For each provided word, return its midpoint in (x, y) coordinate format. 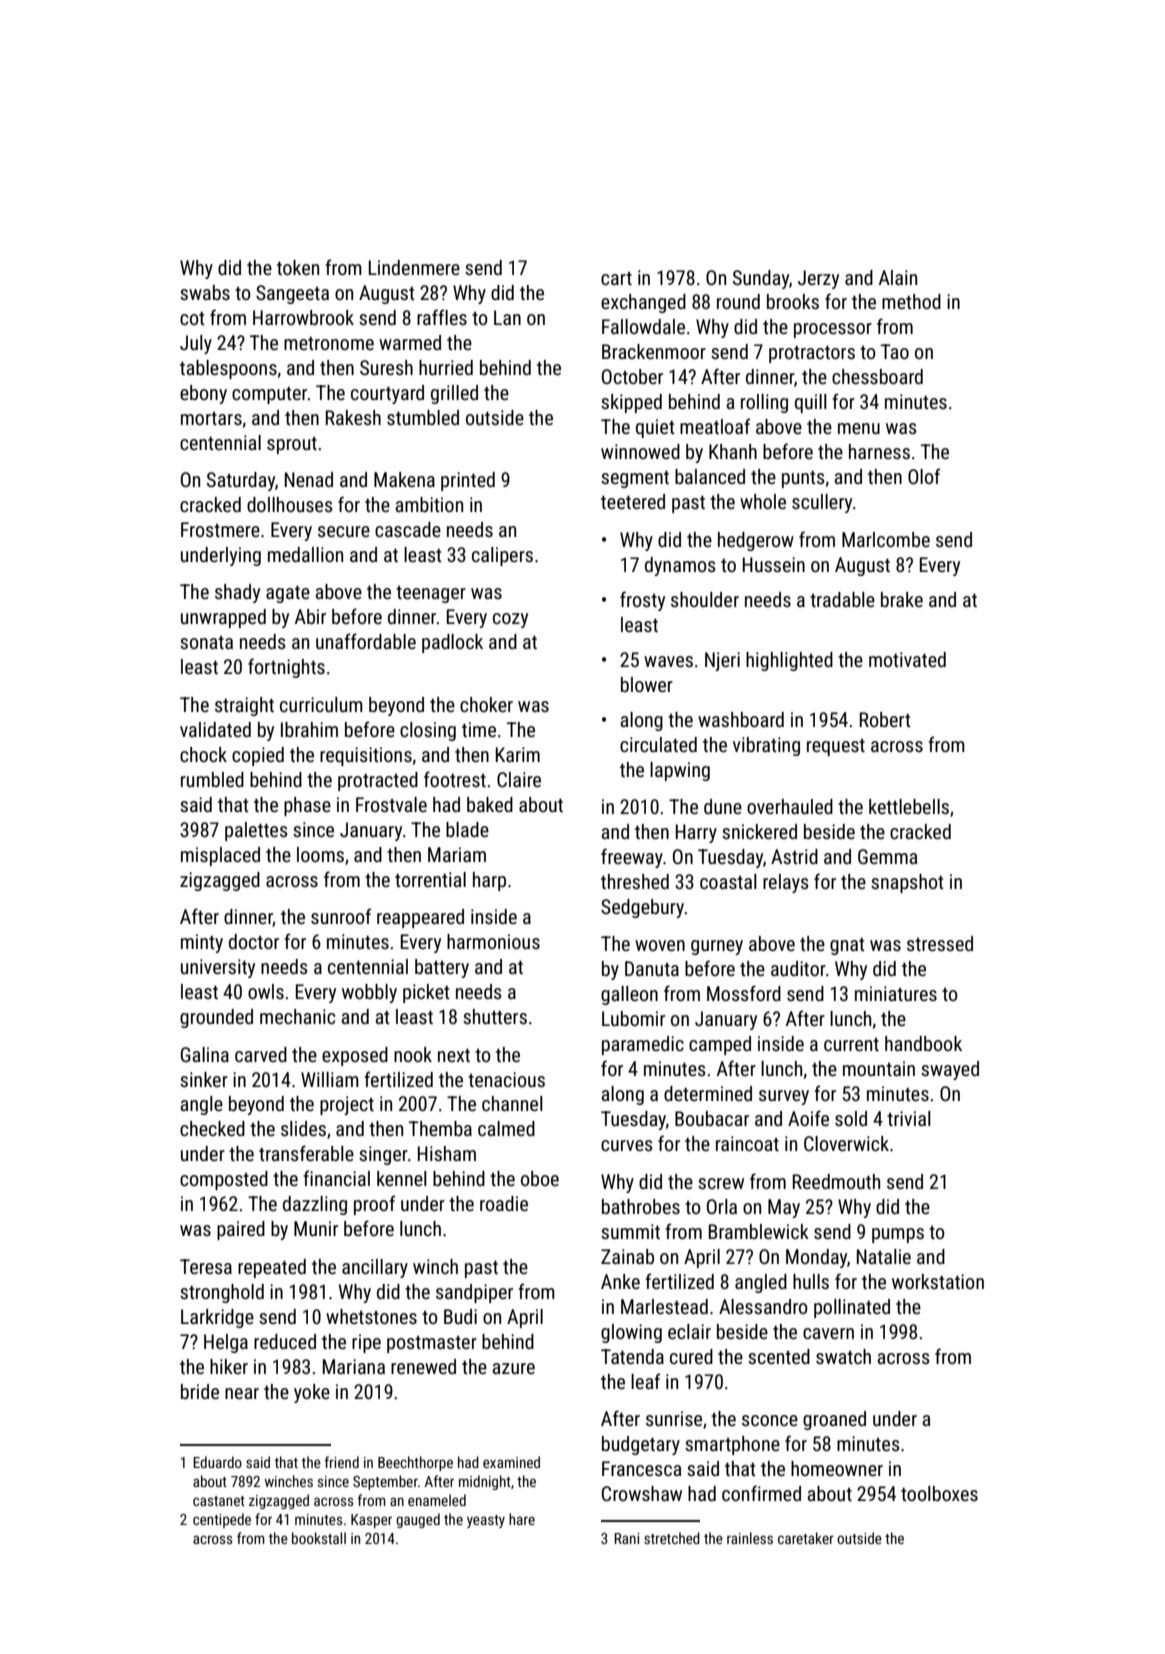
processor (833, 330)
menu (859, 428)
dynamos (680, 566)
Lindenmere (414, 267)
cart (616, 278)
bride (200, 1391)
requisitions (366, 756)
